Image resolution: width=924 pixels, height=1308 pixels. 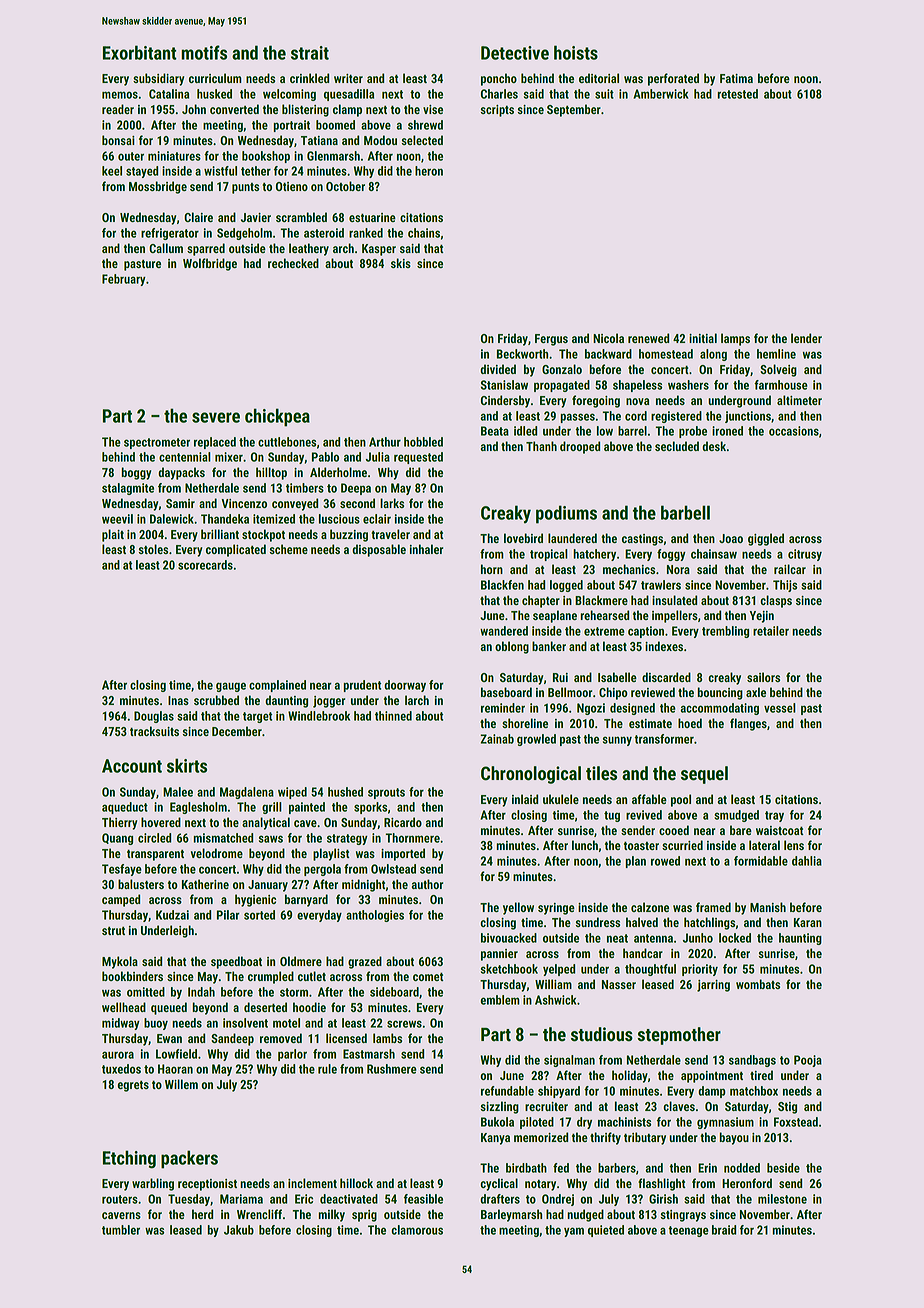 I want to click on Eastmarsh, so click(x=369, y=1054).
